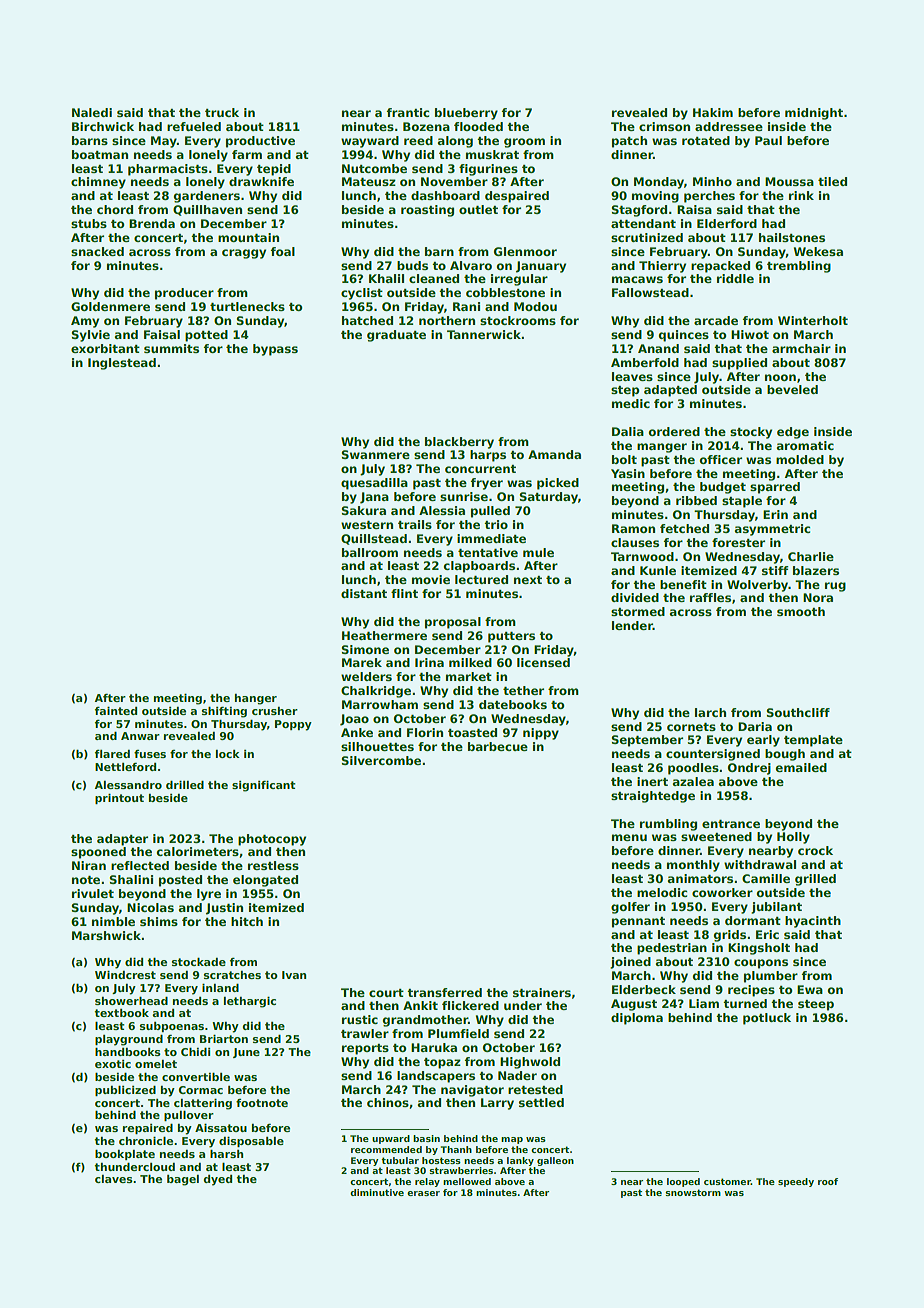 The image size is (924, 1308). Describe the element at coordinates (832, 181) in the page. I see `tiled` at that location.
